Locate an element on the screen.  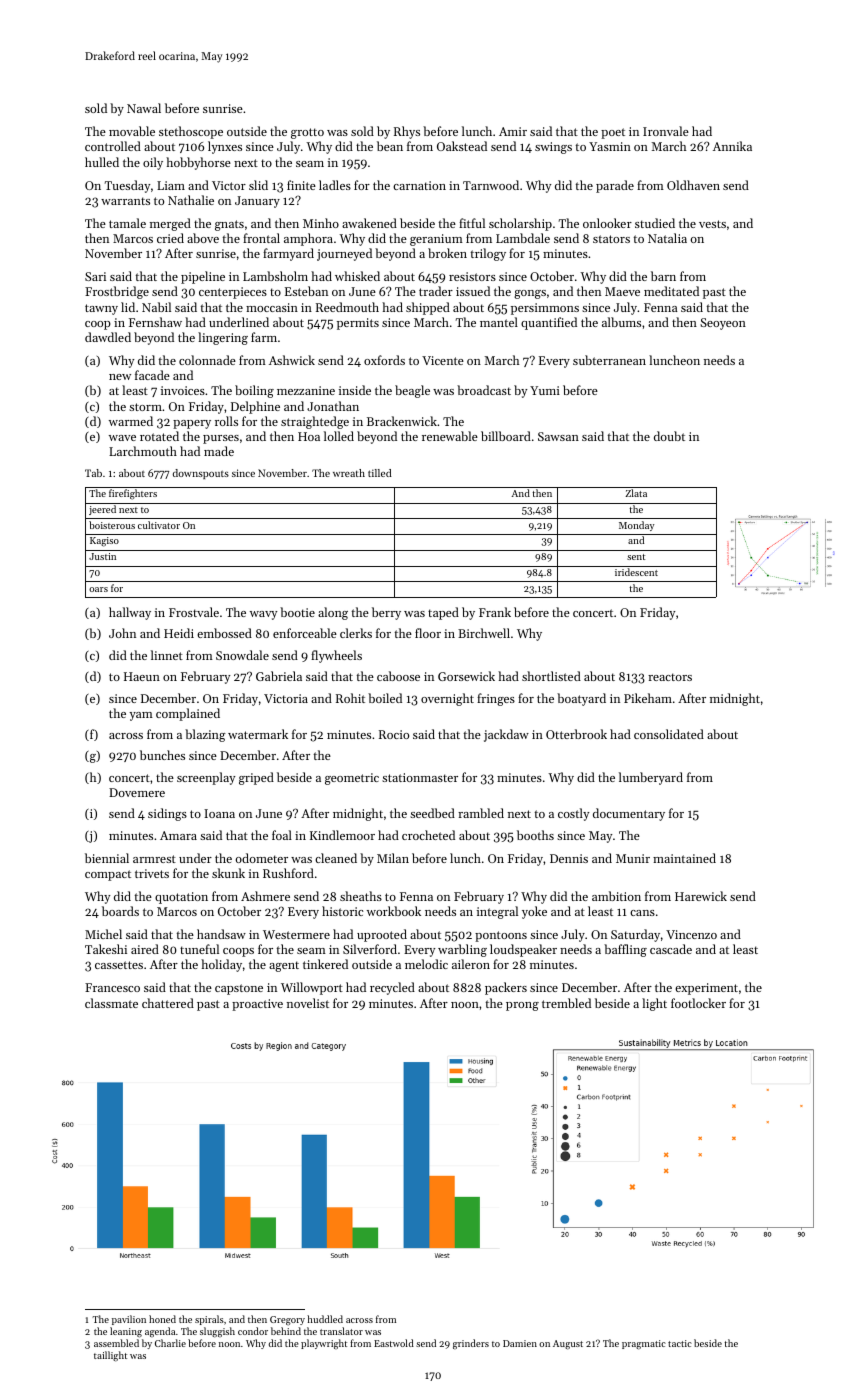
Yumi is located at coordinates (545, 390).
